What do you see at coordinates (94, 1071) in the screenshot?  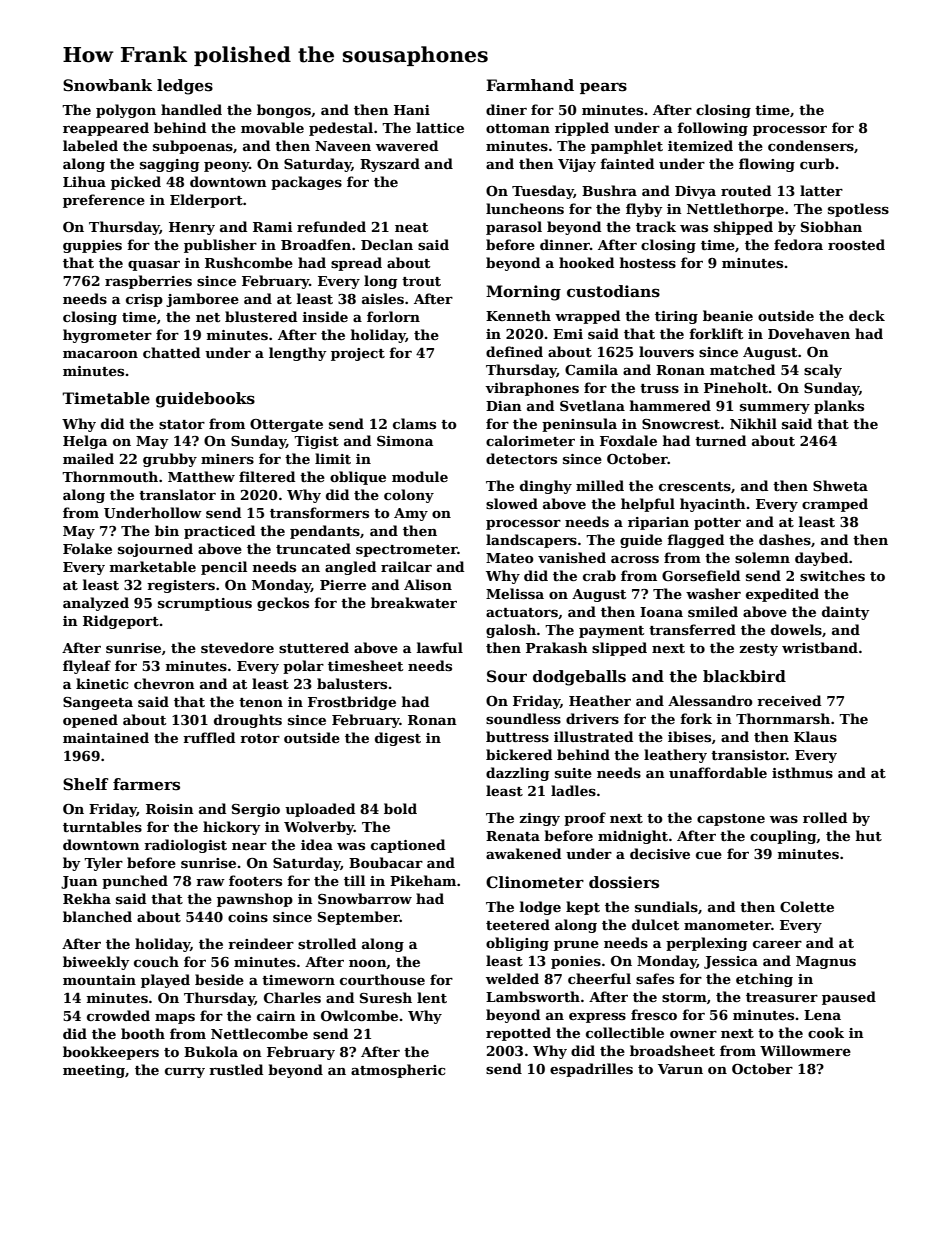 I see `meeting` at bounding box center [94, 1071].
